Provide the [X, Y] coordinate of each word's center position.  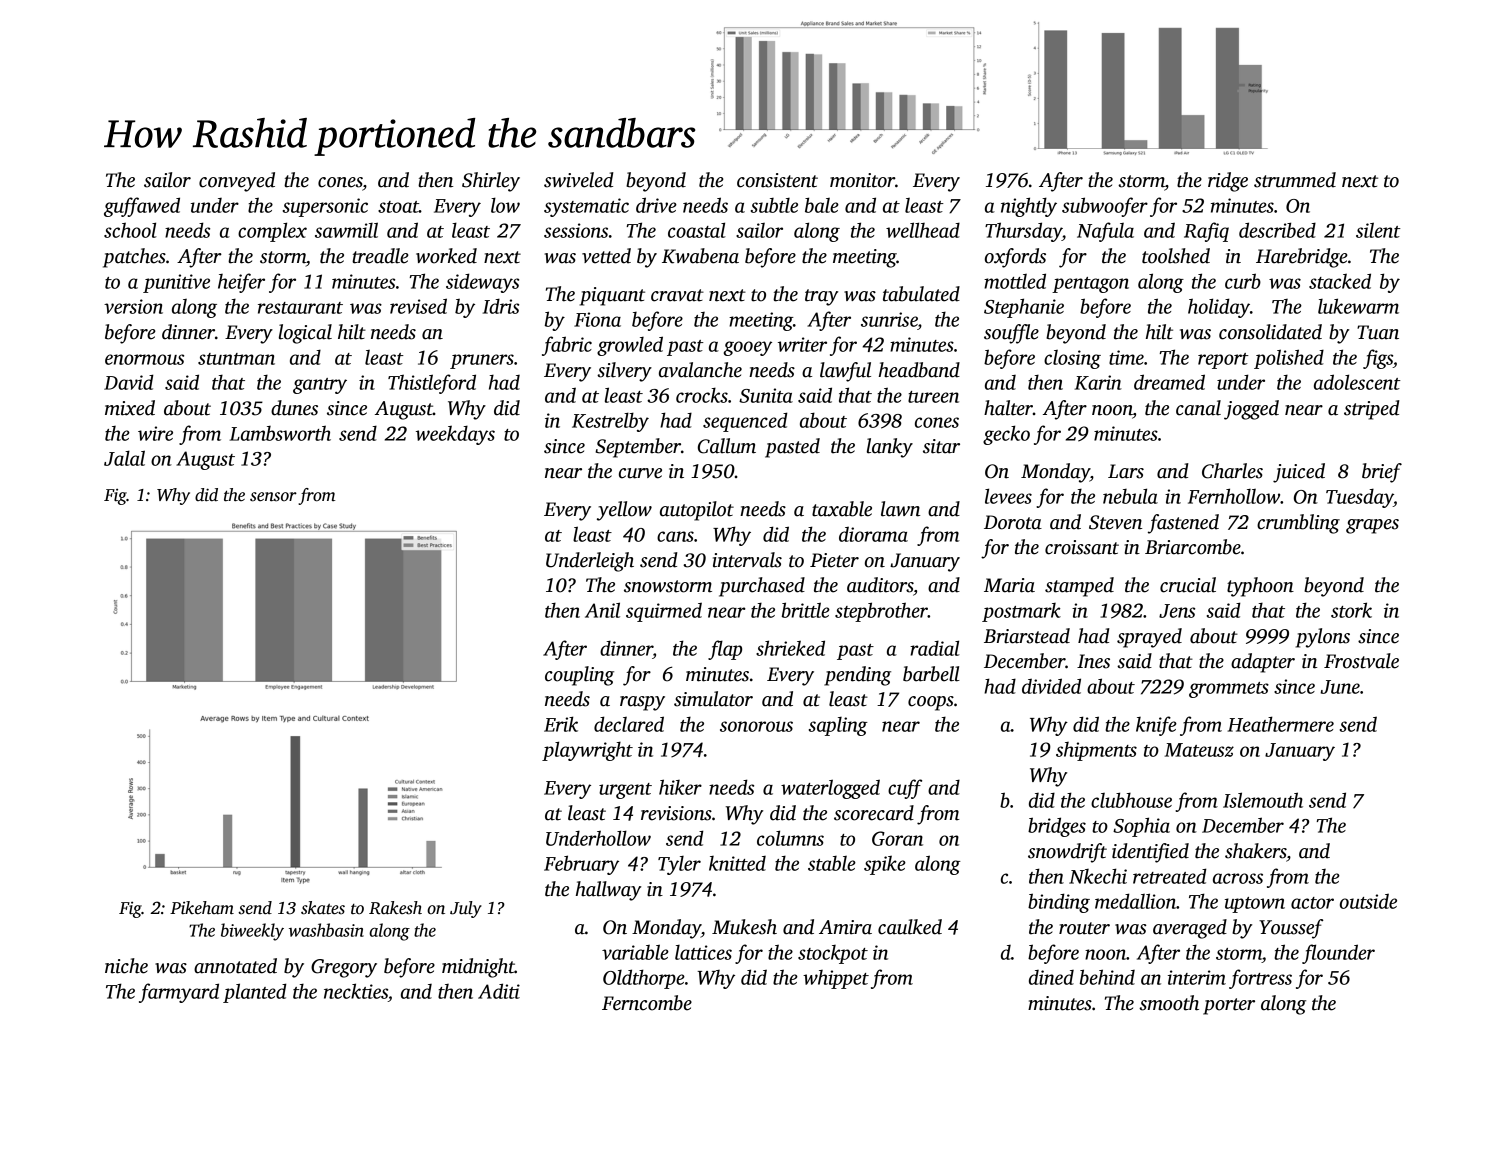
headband [919, 370]
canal [1198, 408]
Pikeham [202, 908]
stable [832, 863]
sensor [273, 497]
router [1084, 928]
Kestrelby [610, 422]
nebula [1130, 496]
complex [272, 232]
